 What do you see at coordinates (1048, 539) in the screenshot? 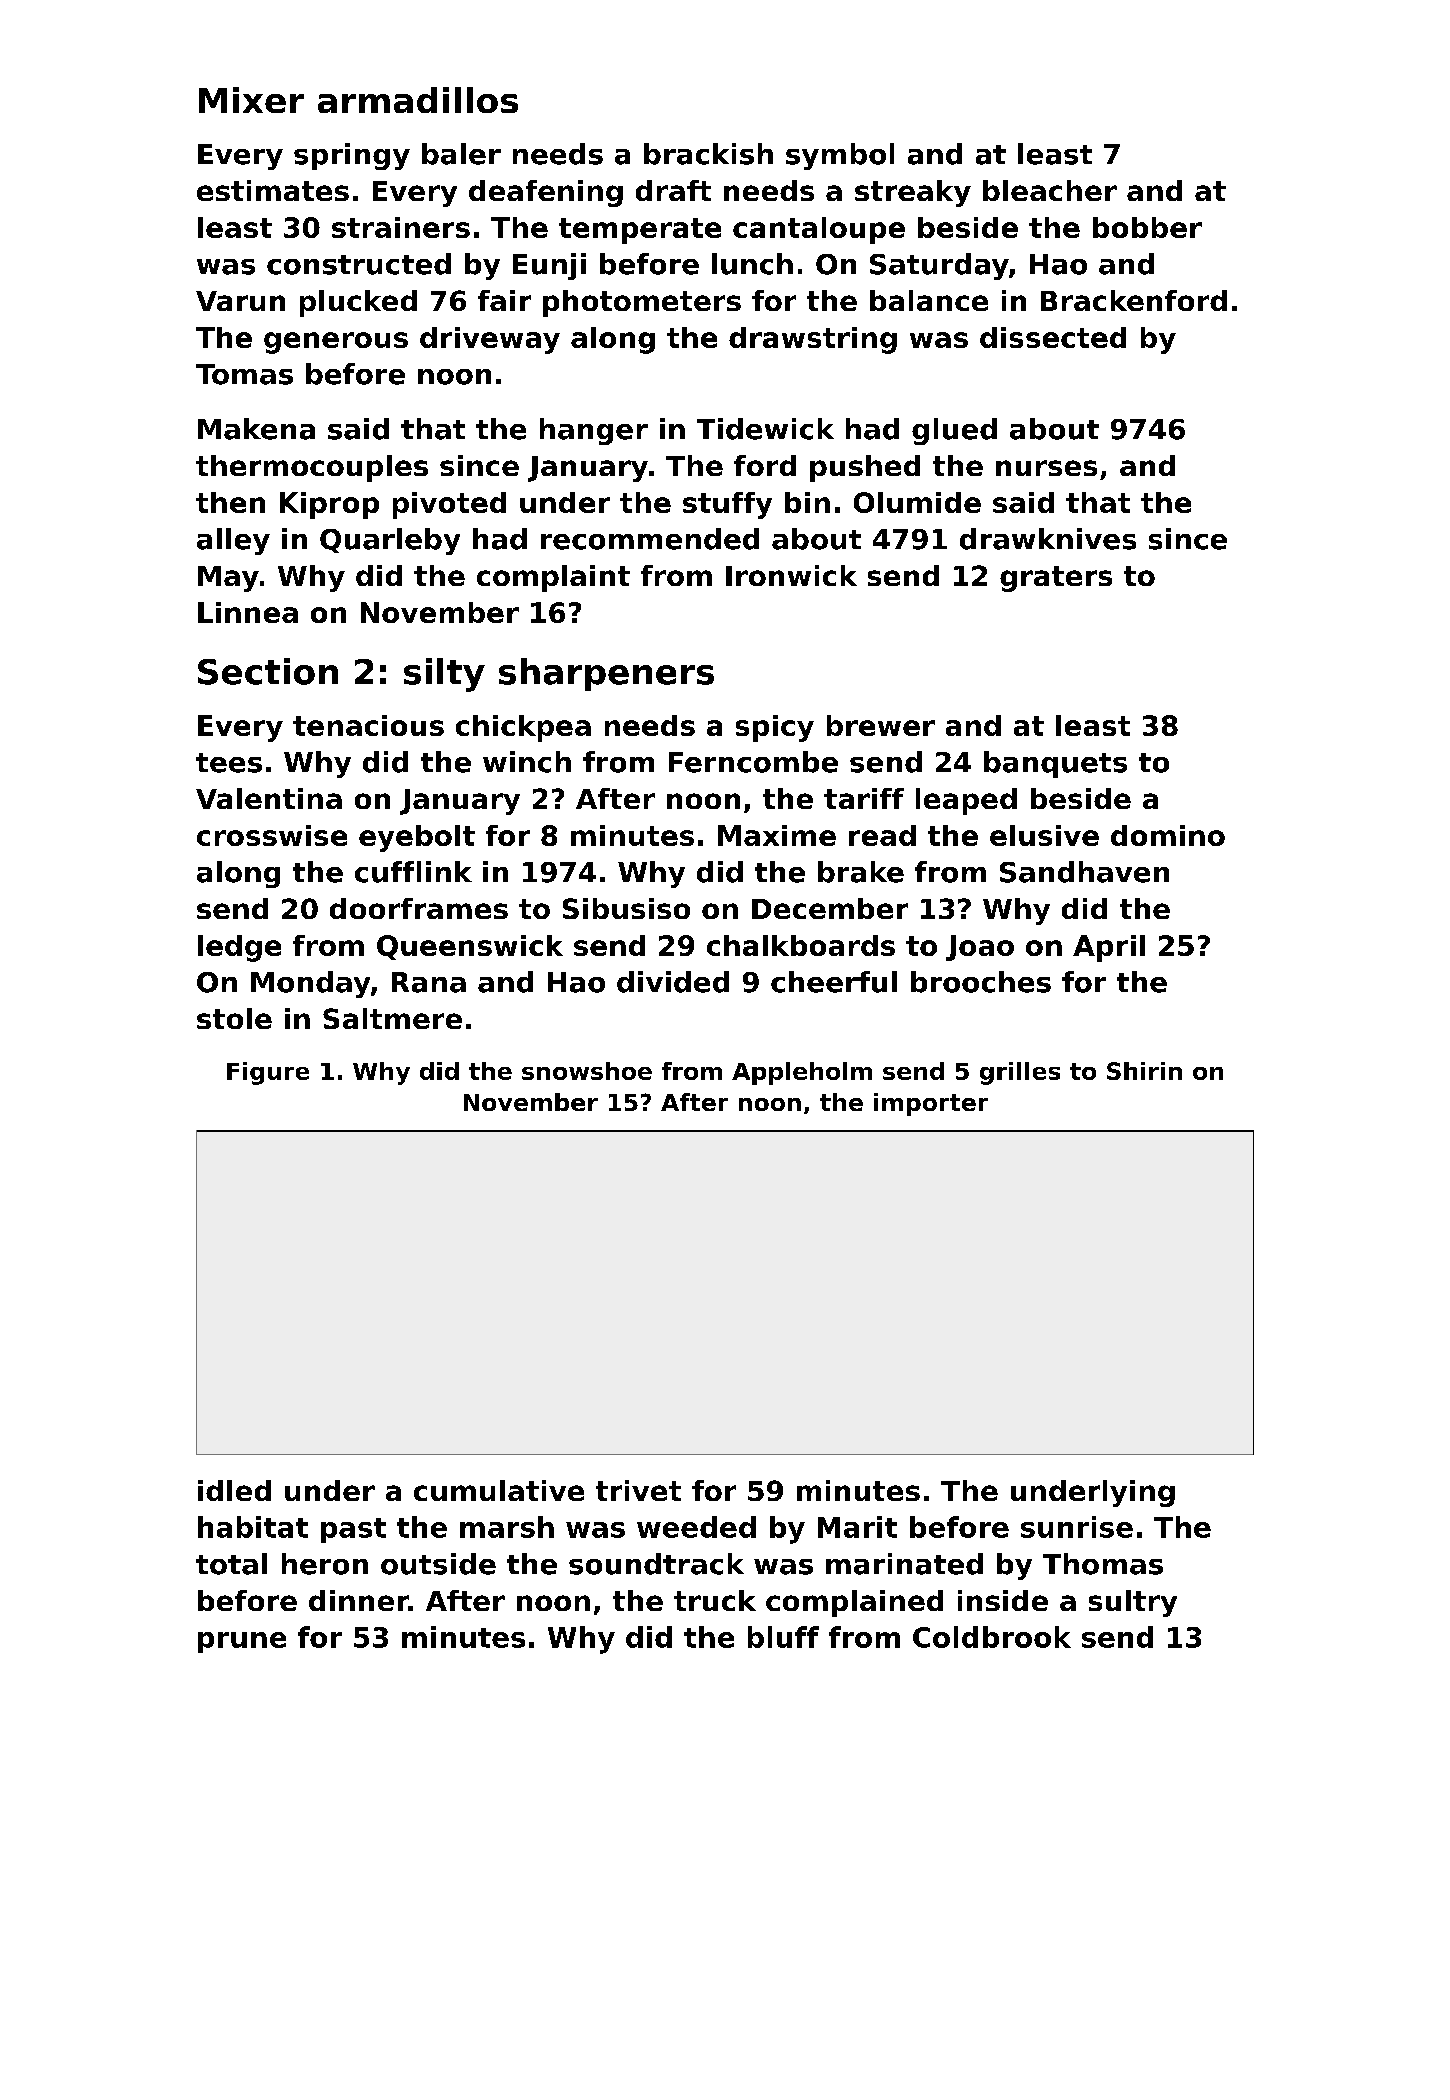
I see `drawknives` at bounding box center [1048, 539].
